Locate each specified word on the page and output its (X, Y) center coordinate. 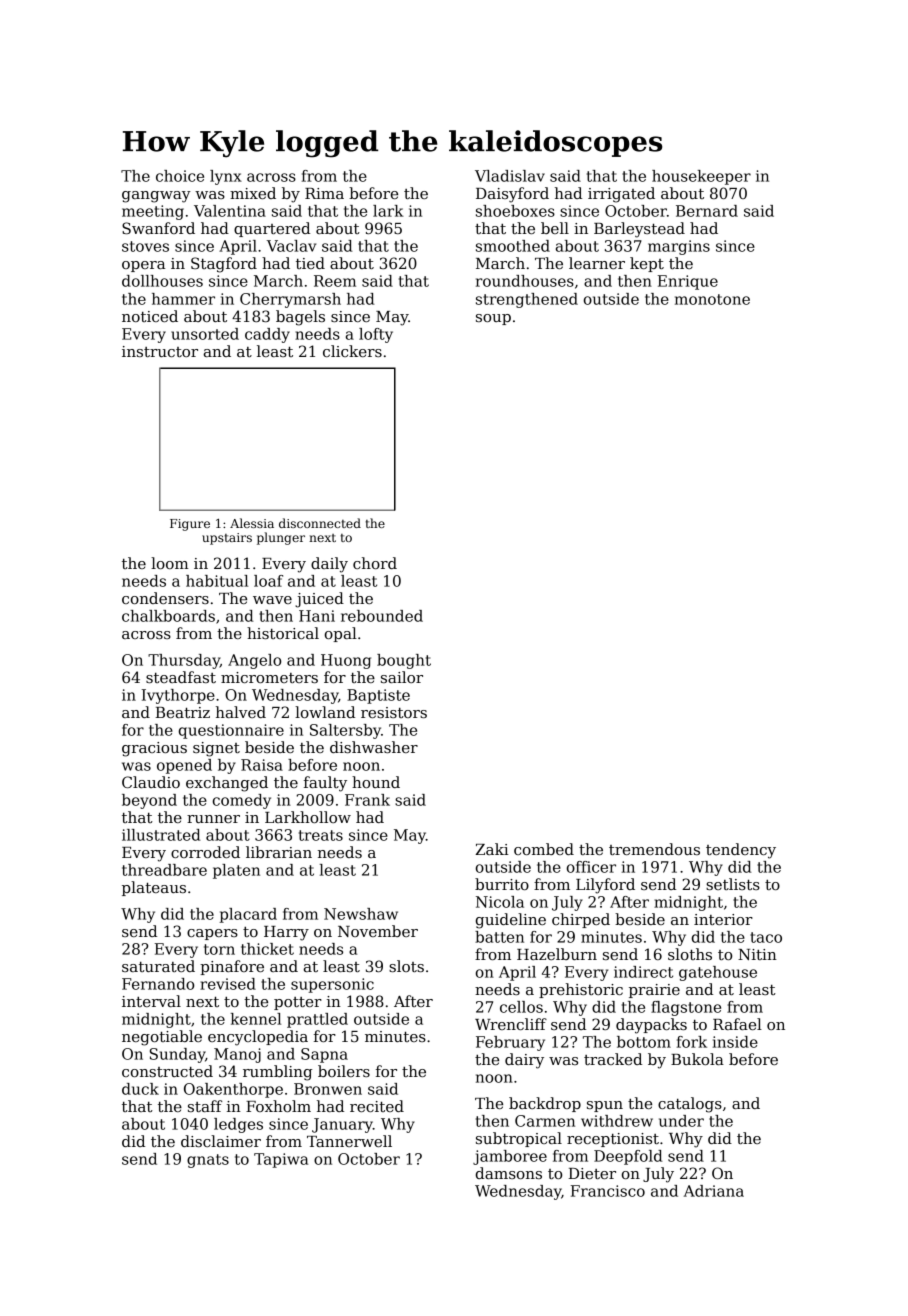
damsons (509, 1173)
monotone (712, 299)
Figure (190, 525)
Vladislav (510, 176)
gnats (208, 1161)
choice (180, 176)
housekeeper (701, 177)
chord (375, 563)
